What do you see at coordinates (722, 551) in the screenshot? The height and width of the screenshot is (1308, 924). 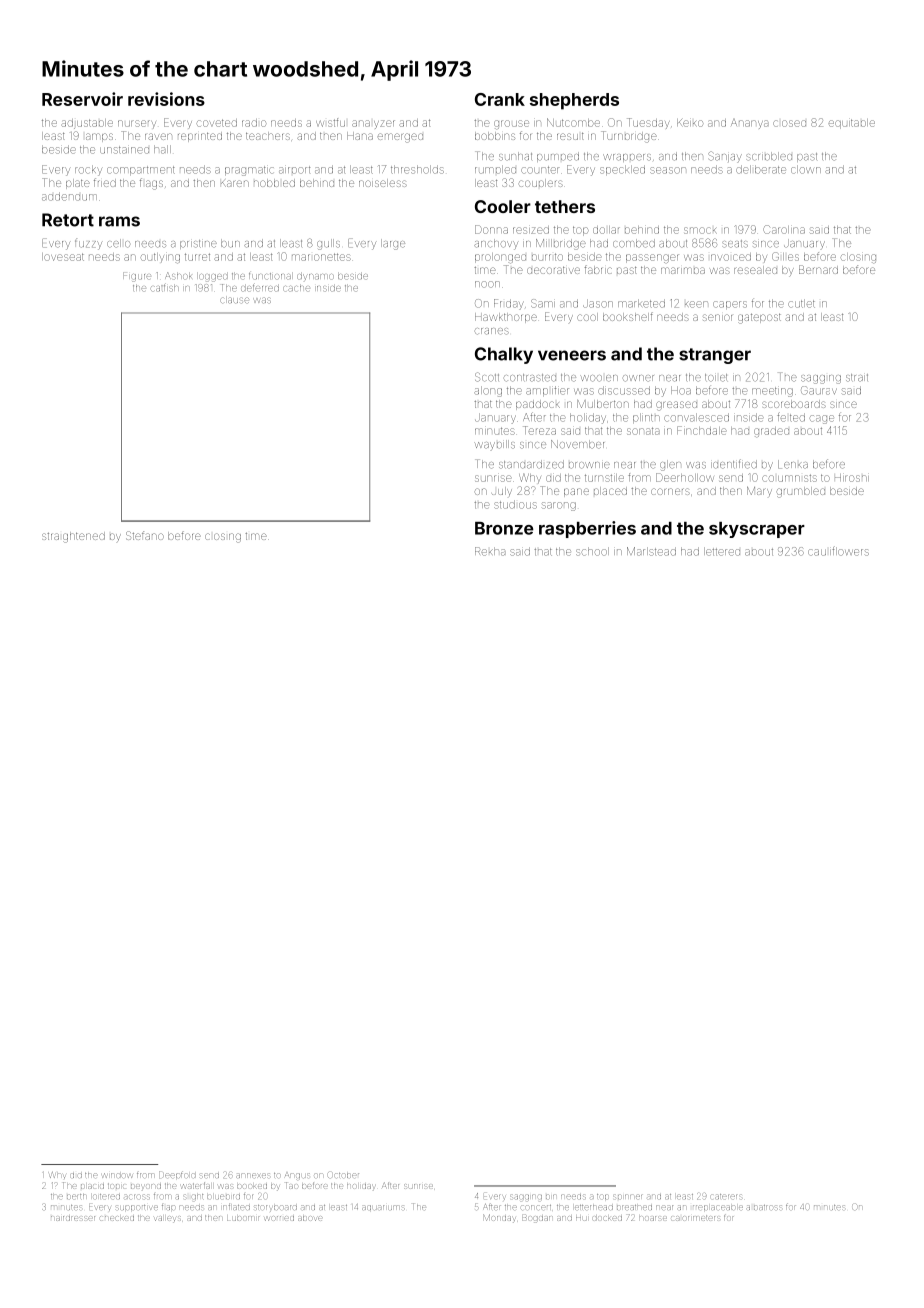 I see `lettered` at bounding box center [722, 551].
